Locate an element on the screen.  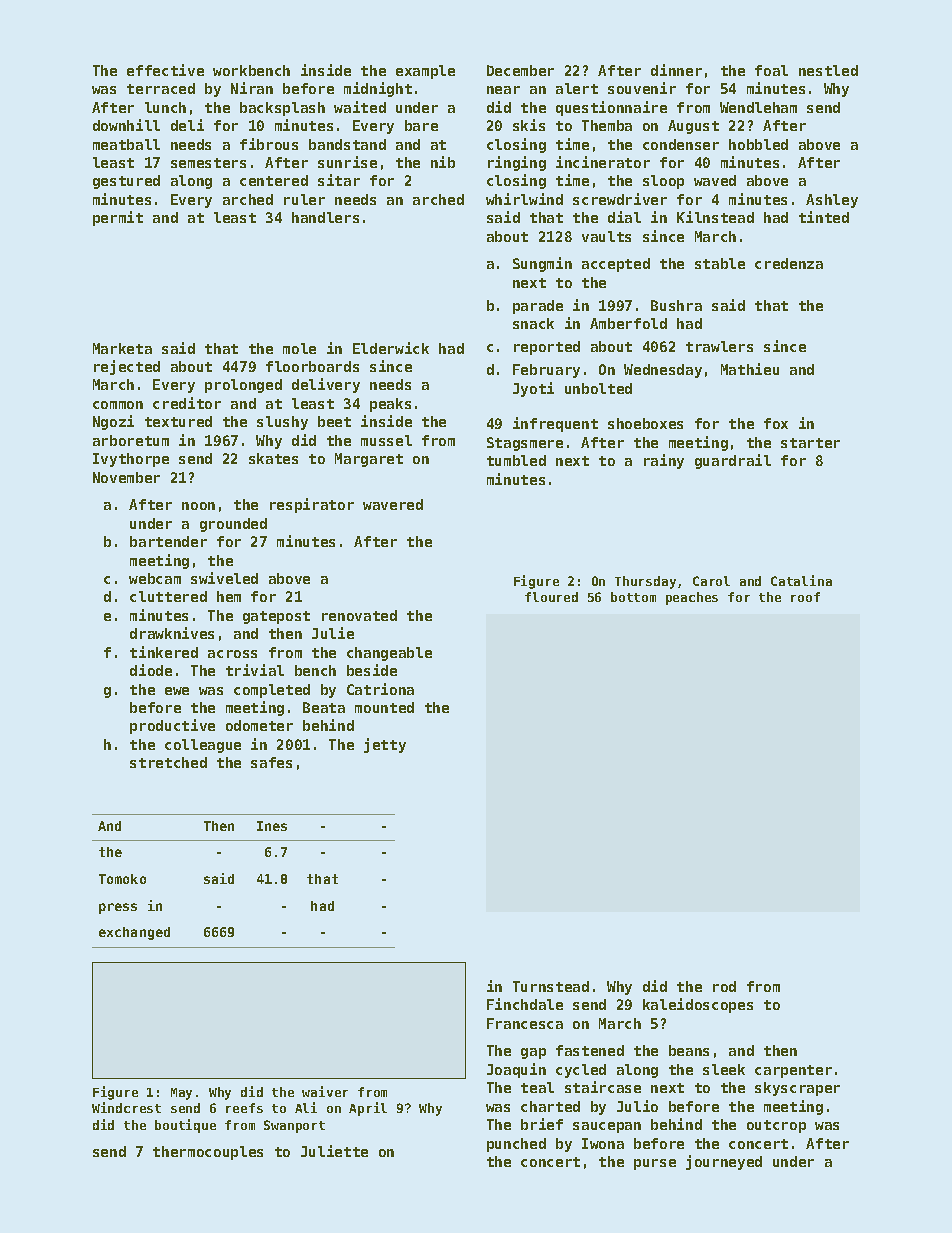
nestled is located at coordinates (828, 70).
